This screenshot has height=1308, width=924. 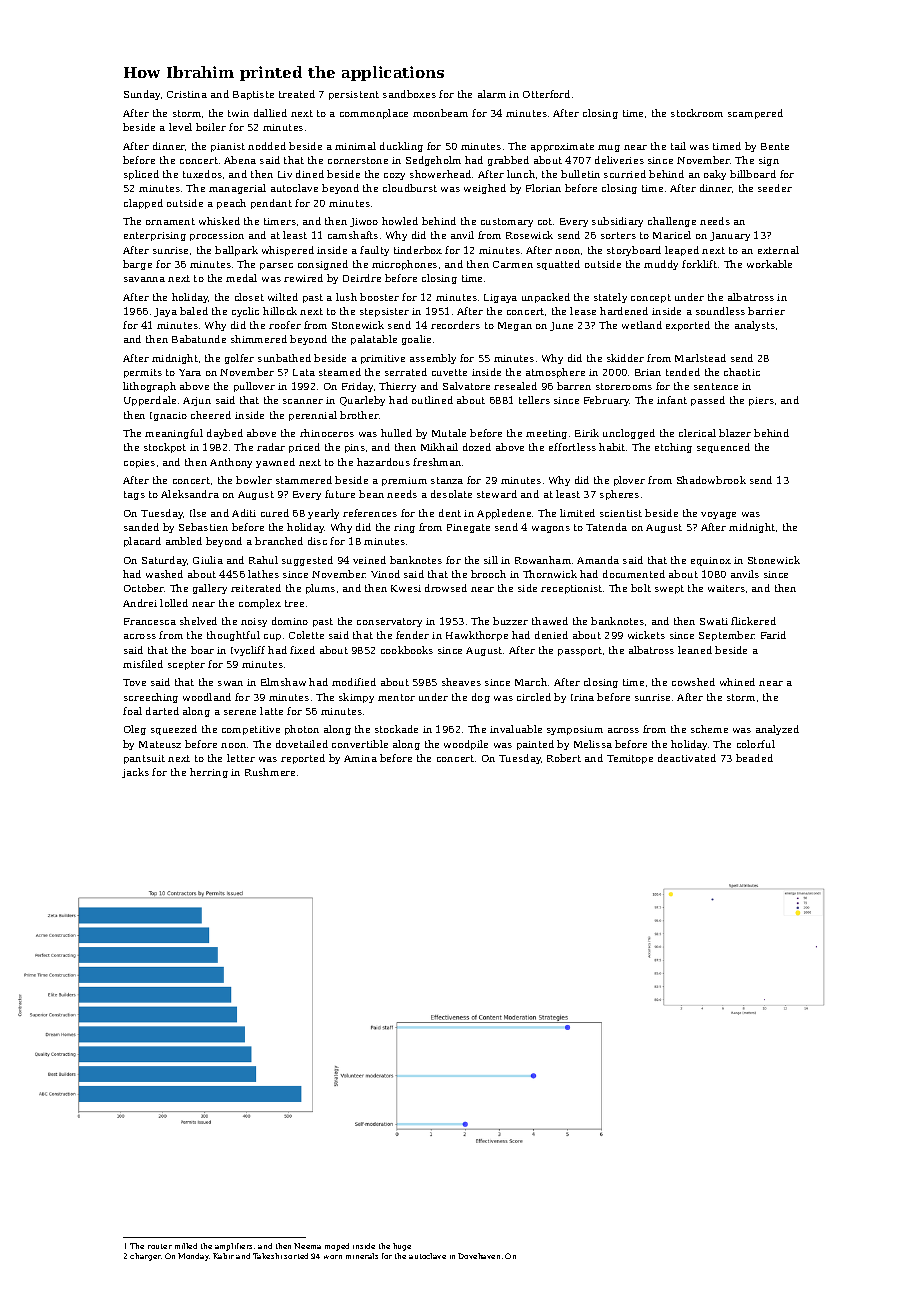 I want to click on Cristina, so click(x=187, y=94).
